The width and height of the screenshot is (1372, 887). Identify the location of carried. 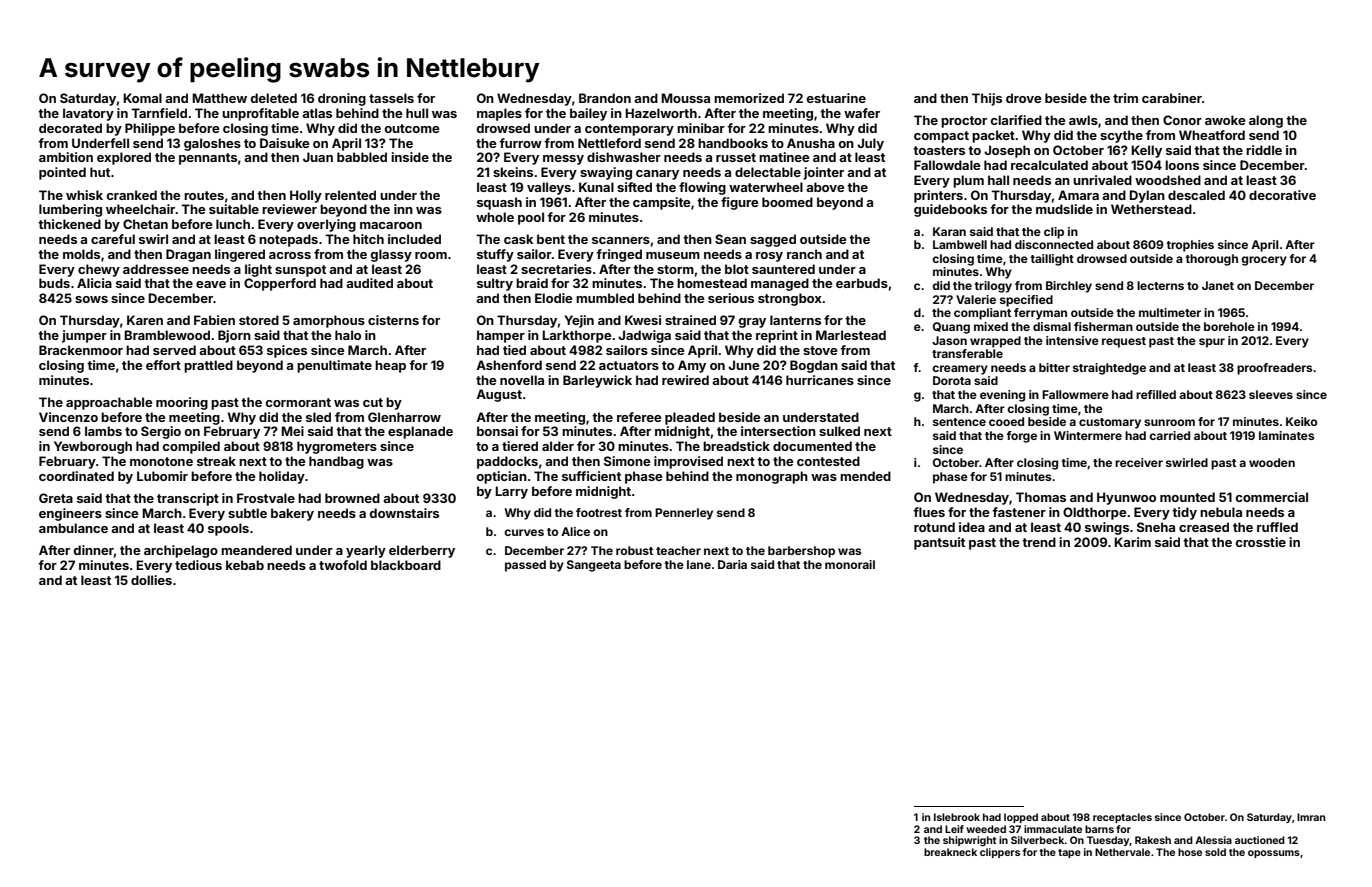
(1169, 435).
